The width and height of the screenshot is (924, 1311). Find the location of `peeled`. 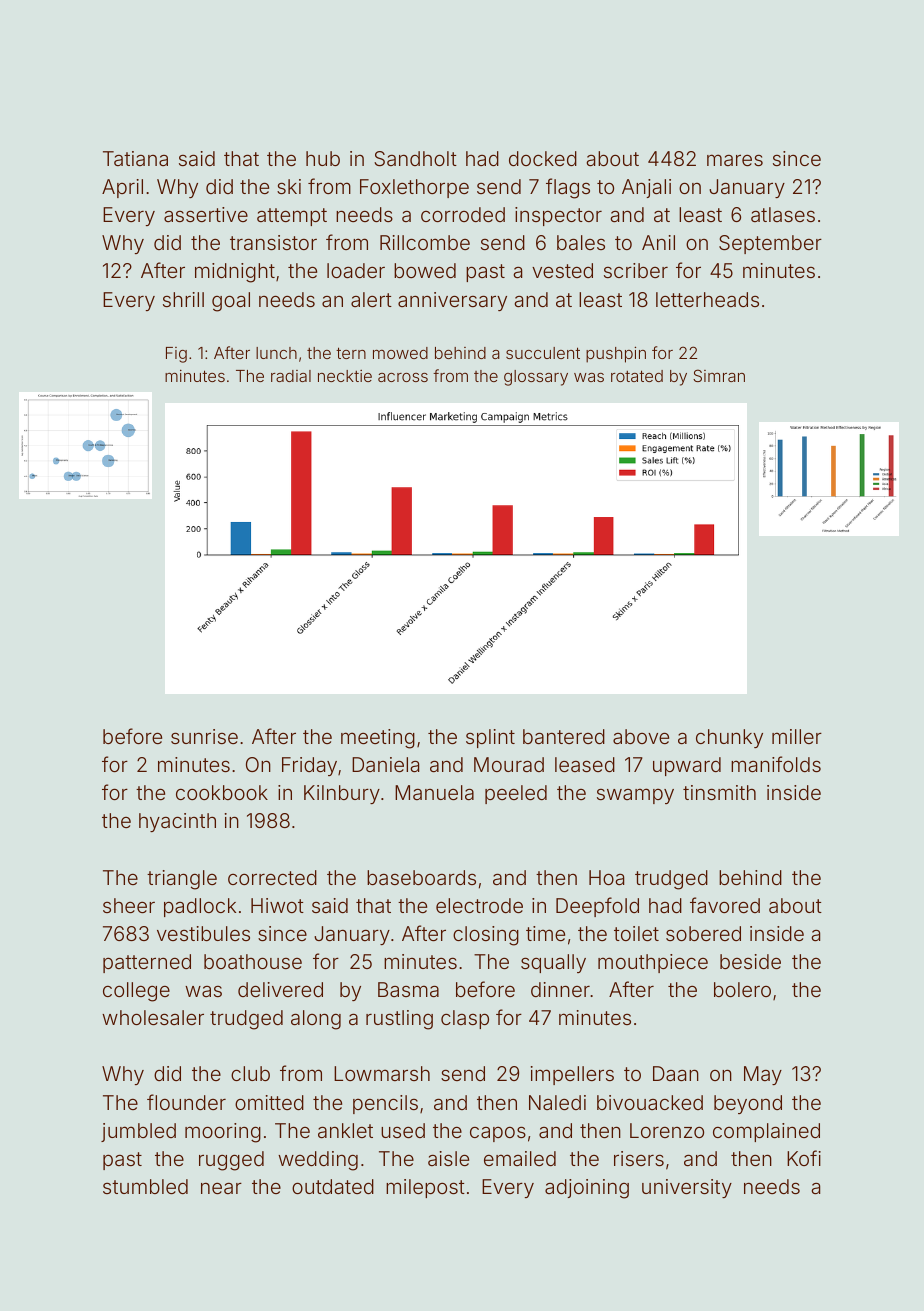

peeled is located at coordinates (516, 794).
